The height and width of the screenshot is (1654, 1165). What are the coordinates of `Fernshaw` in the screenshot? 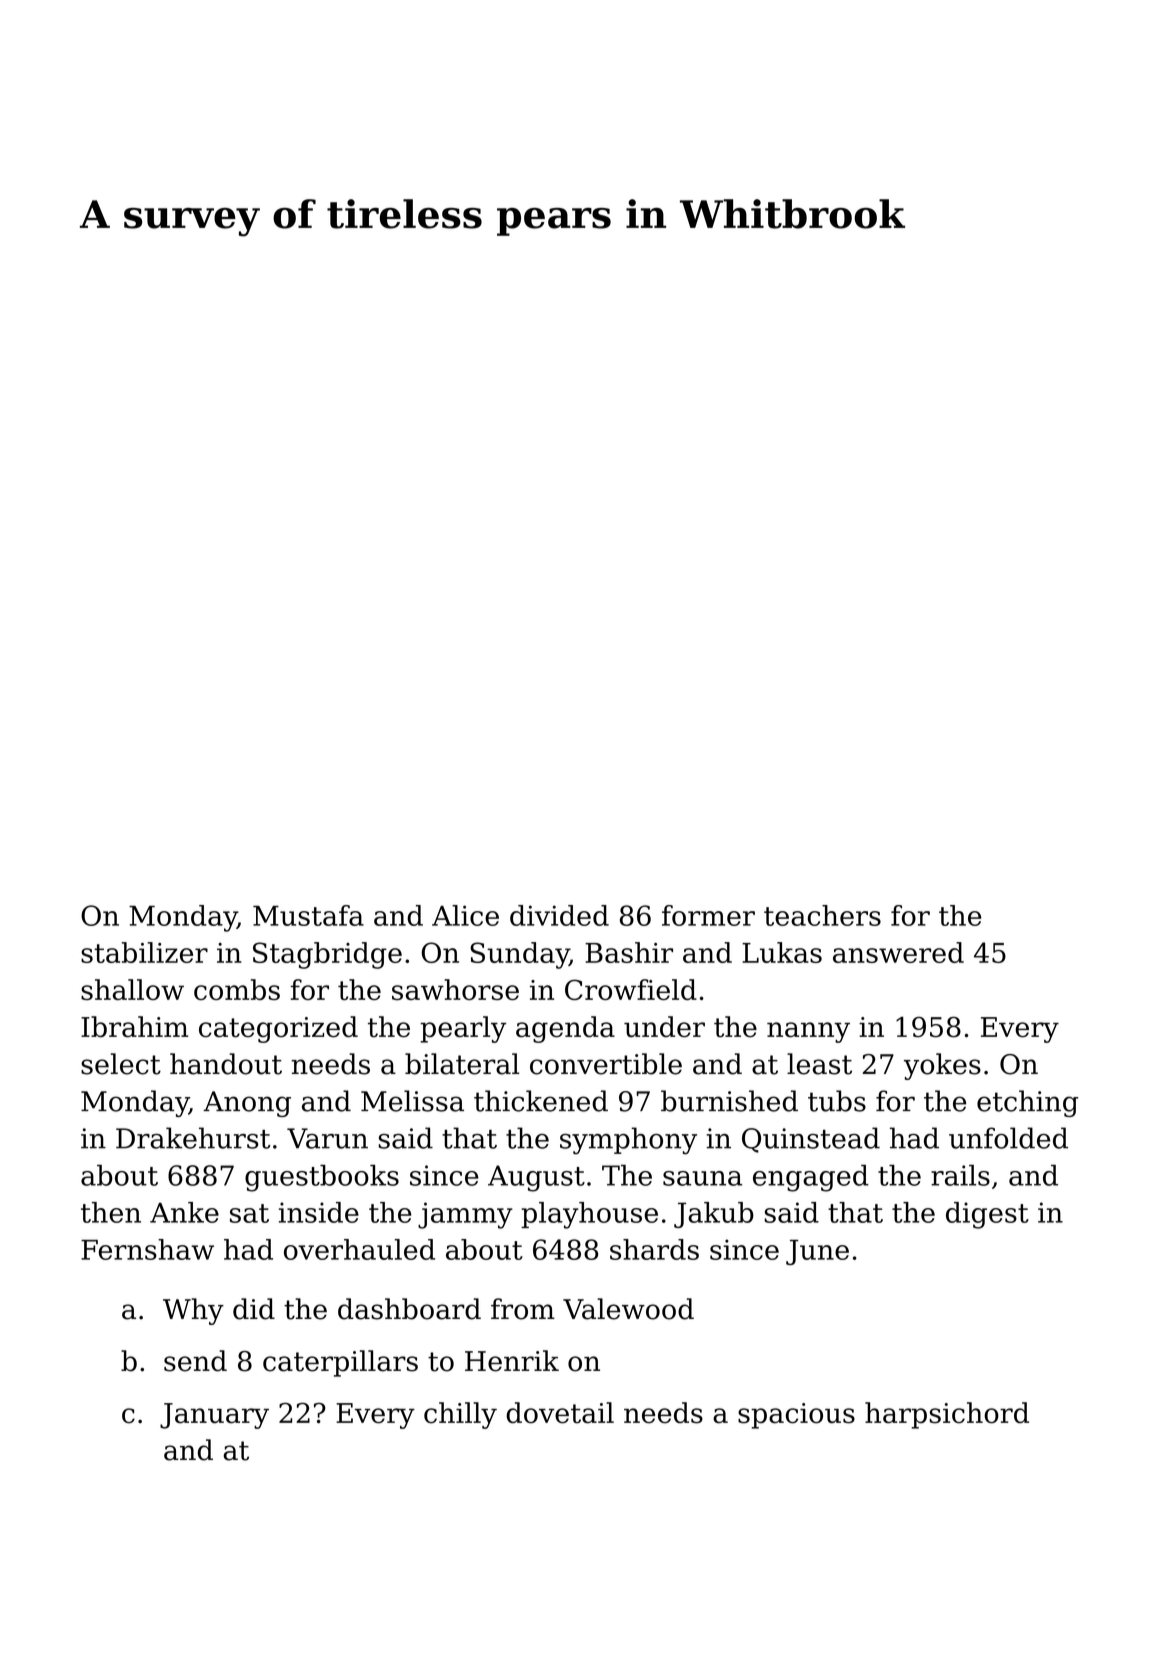 It's located at (147, 1249).
